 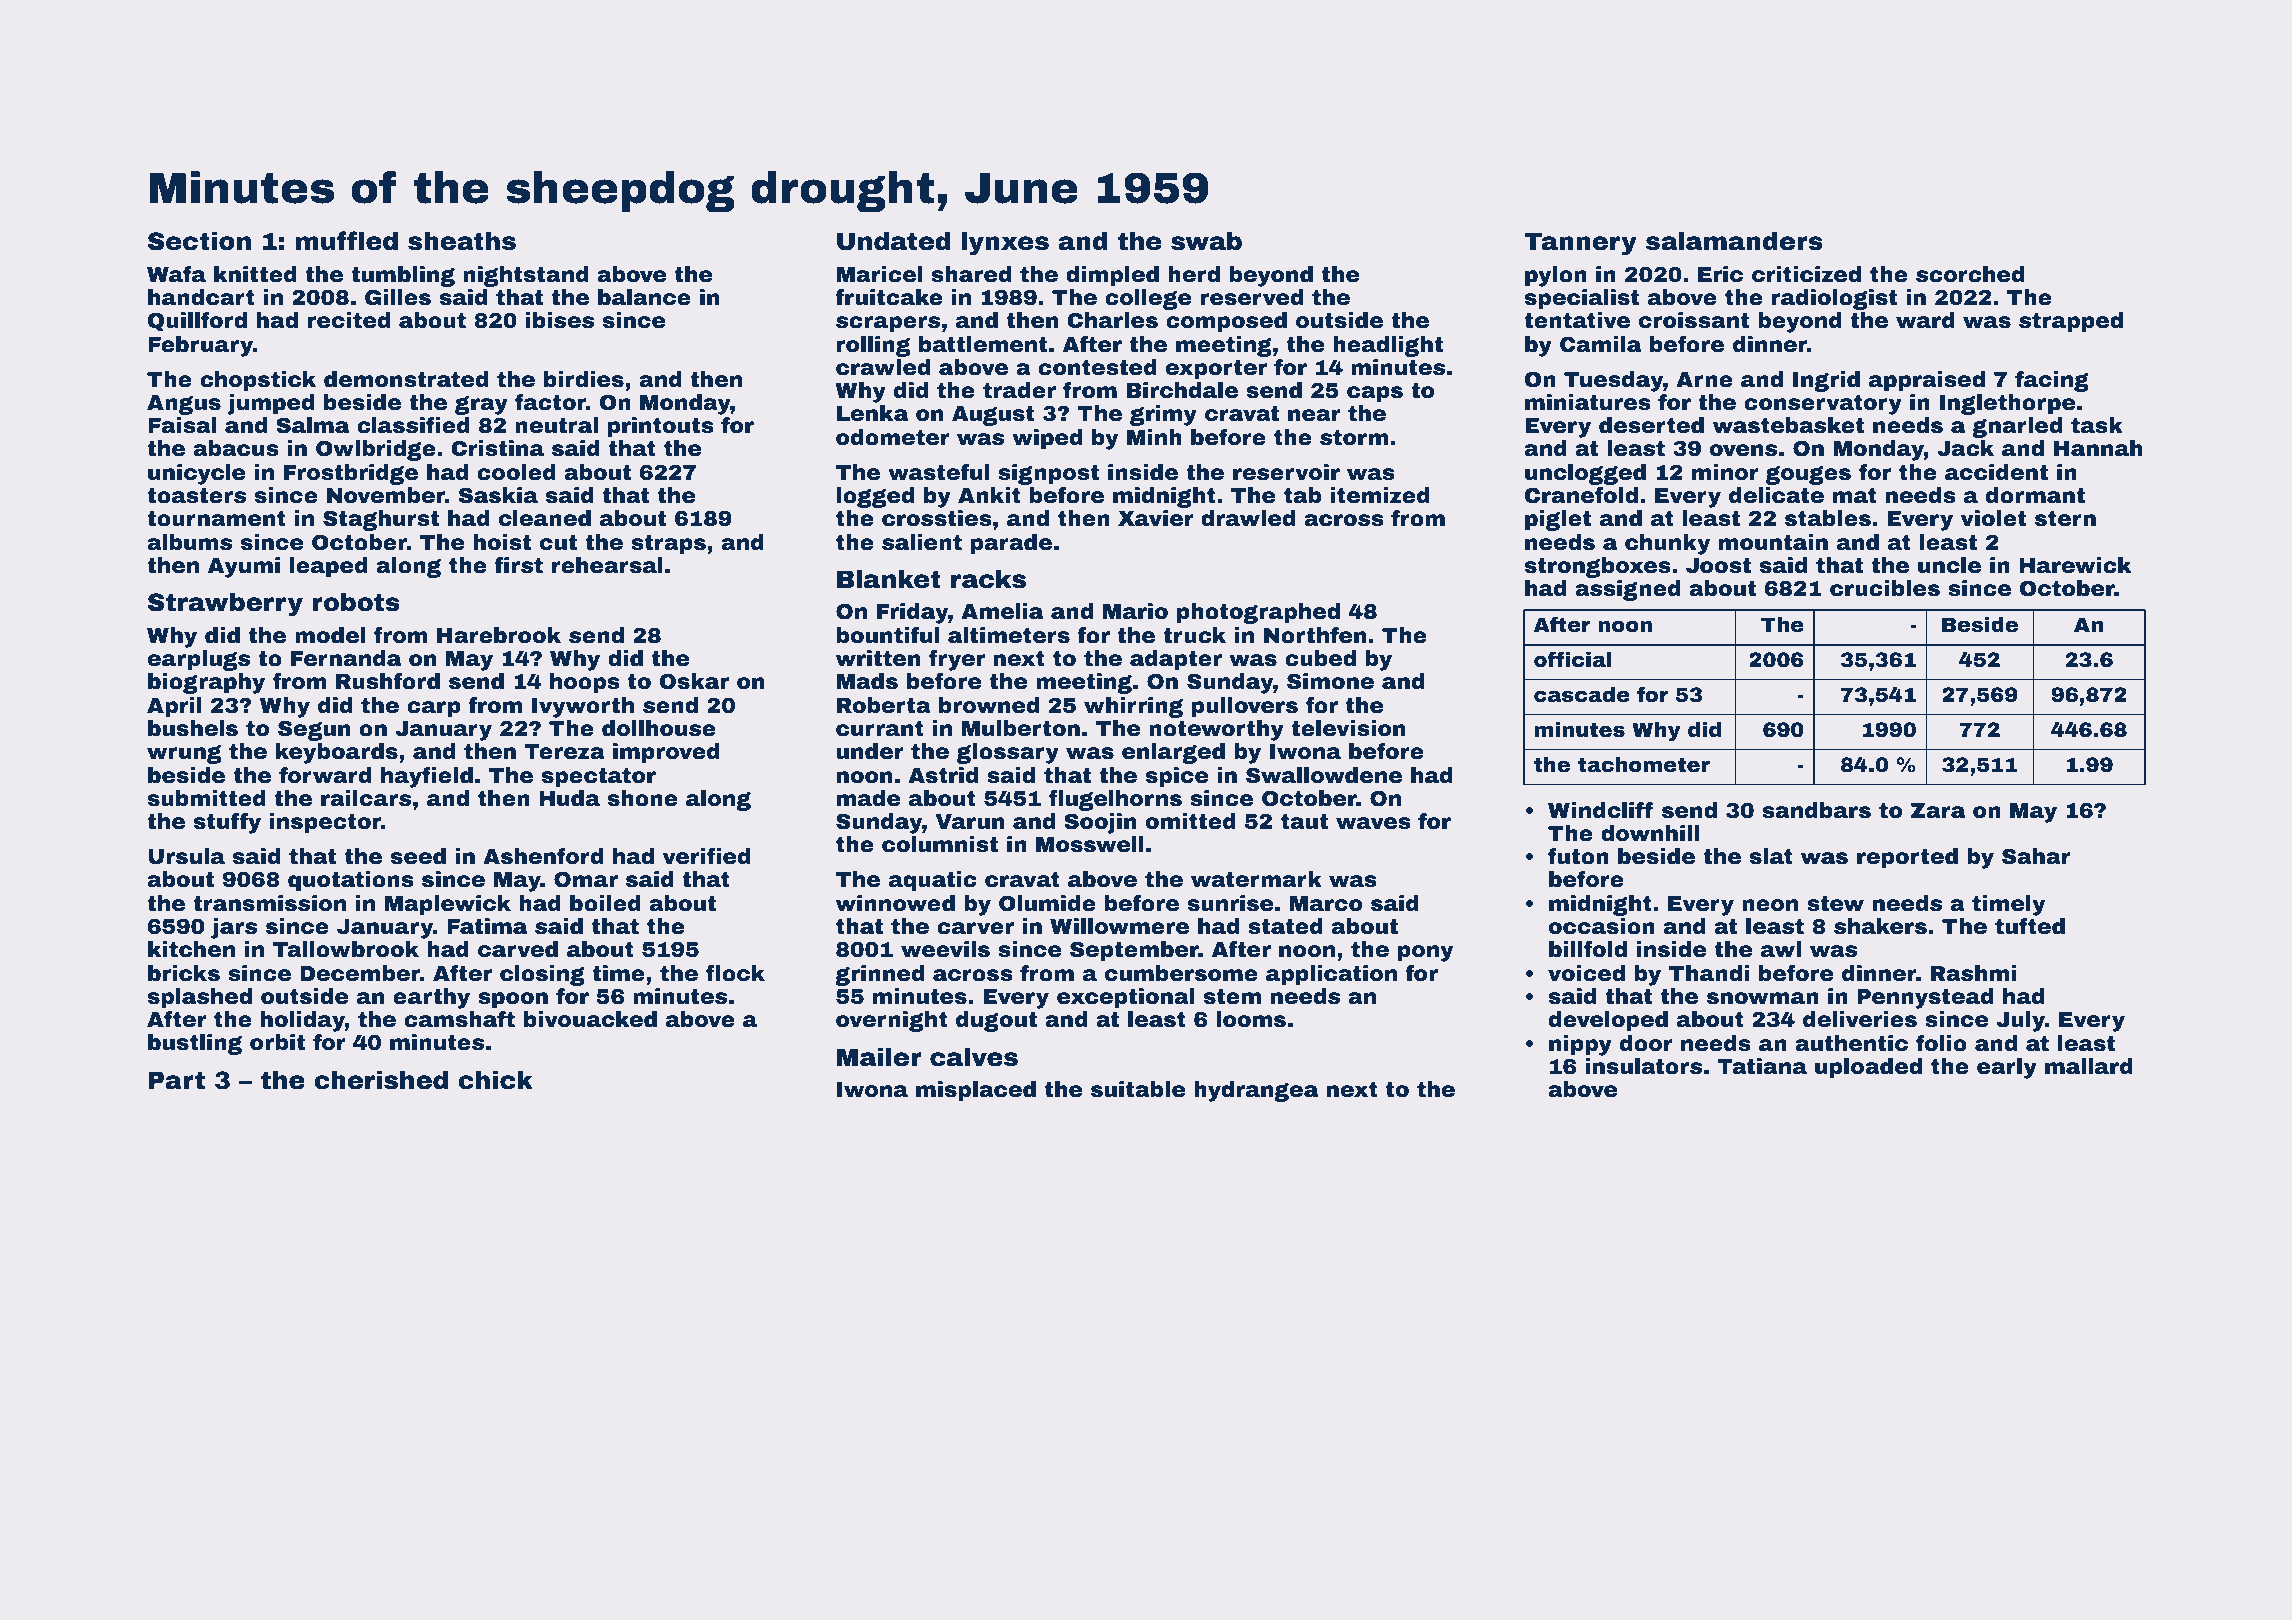 What do you see at coordinates (1176, 660) in the page?
I see `adapter` at bounding box center [1176, 660].
